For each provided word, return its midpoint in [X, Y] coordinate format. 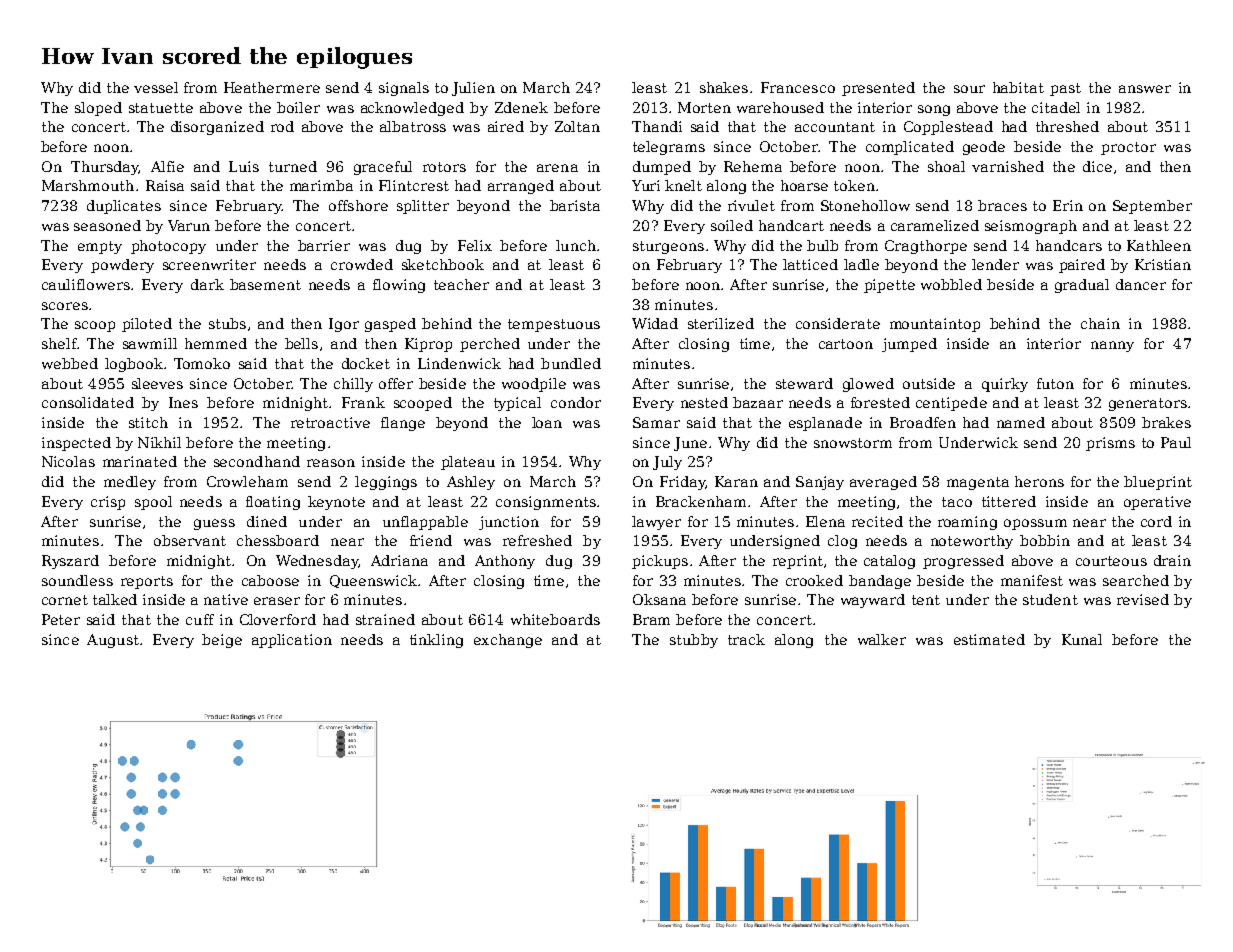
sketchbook [443, 264]
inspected [76, 444]
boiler [298, 107]
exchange [508, 641]
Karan [736, 481]
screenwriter [209, 264]
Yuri [646, 185]
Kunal [1082, 639]
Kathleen [1159, 245]
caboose [270, 580]
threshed [1067, 126]
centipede [951, 404]
